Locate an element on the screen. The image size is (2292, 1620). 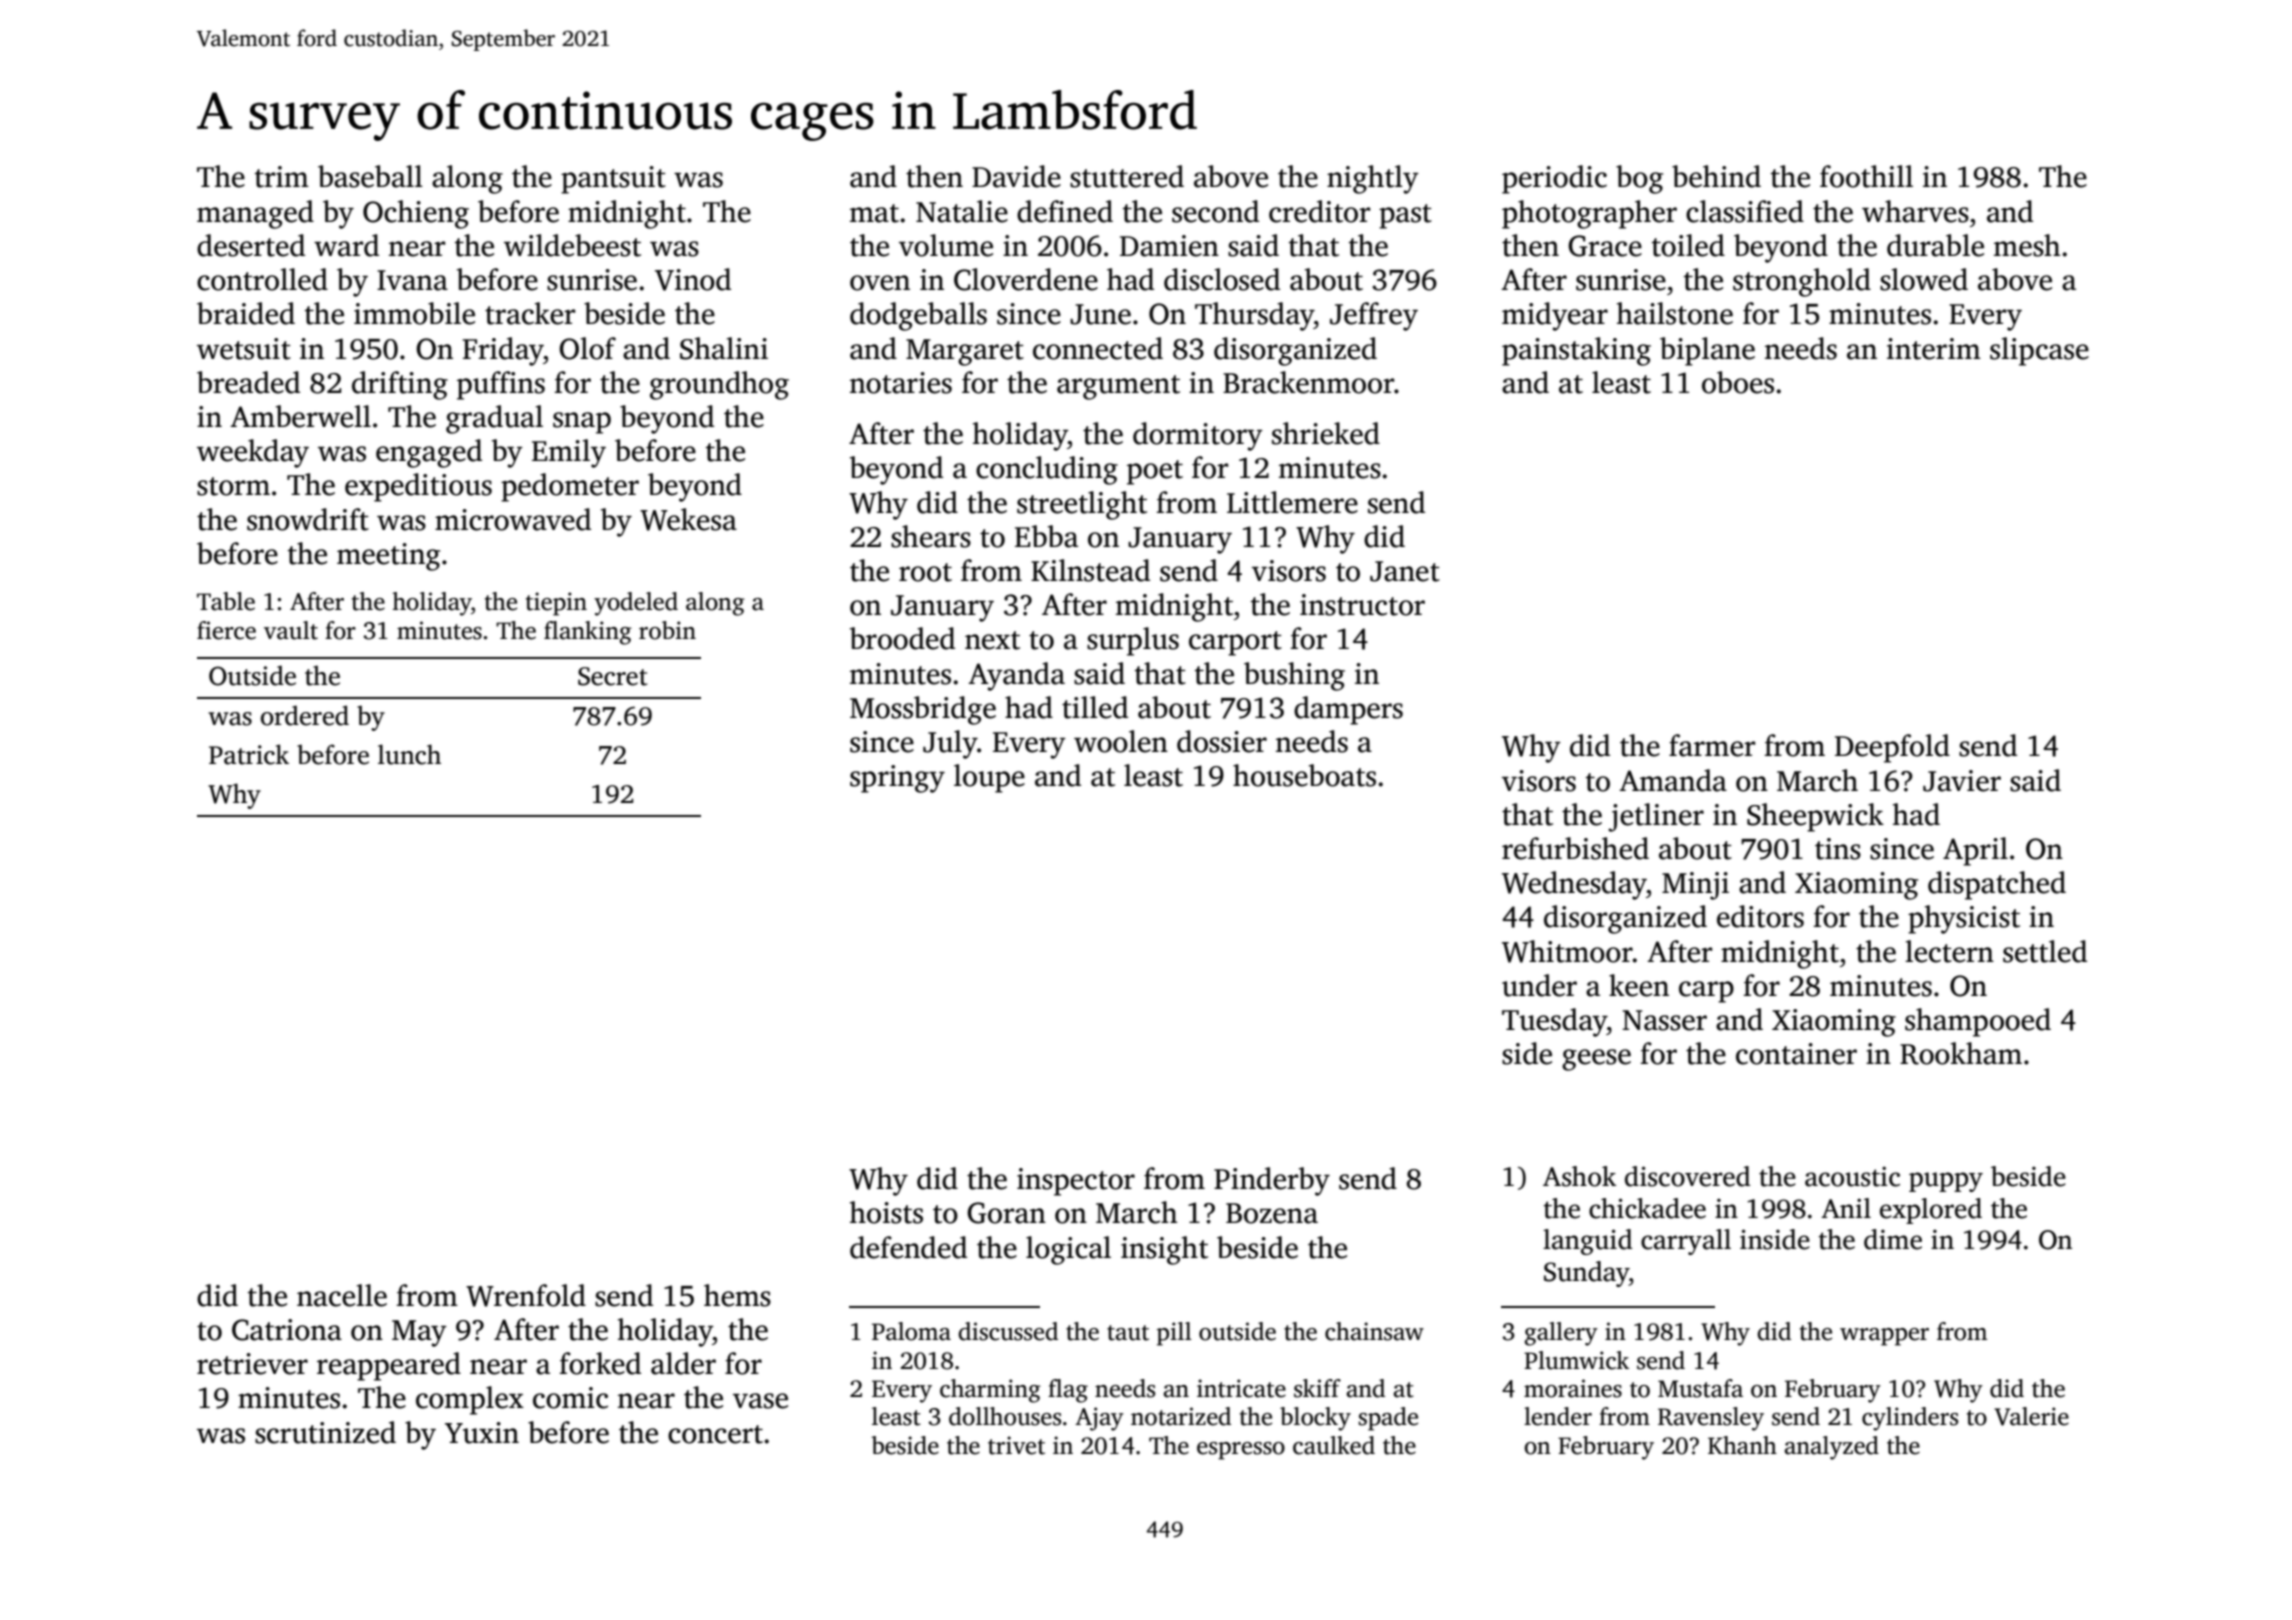
wetsuit is located at coordinates (244, 349).
